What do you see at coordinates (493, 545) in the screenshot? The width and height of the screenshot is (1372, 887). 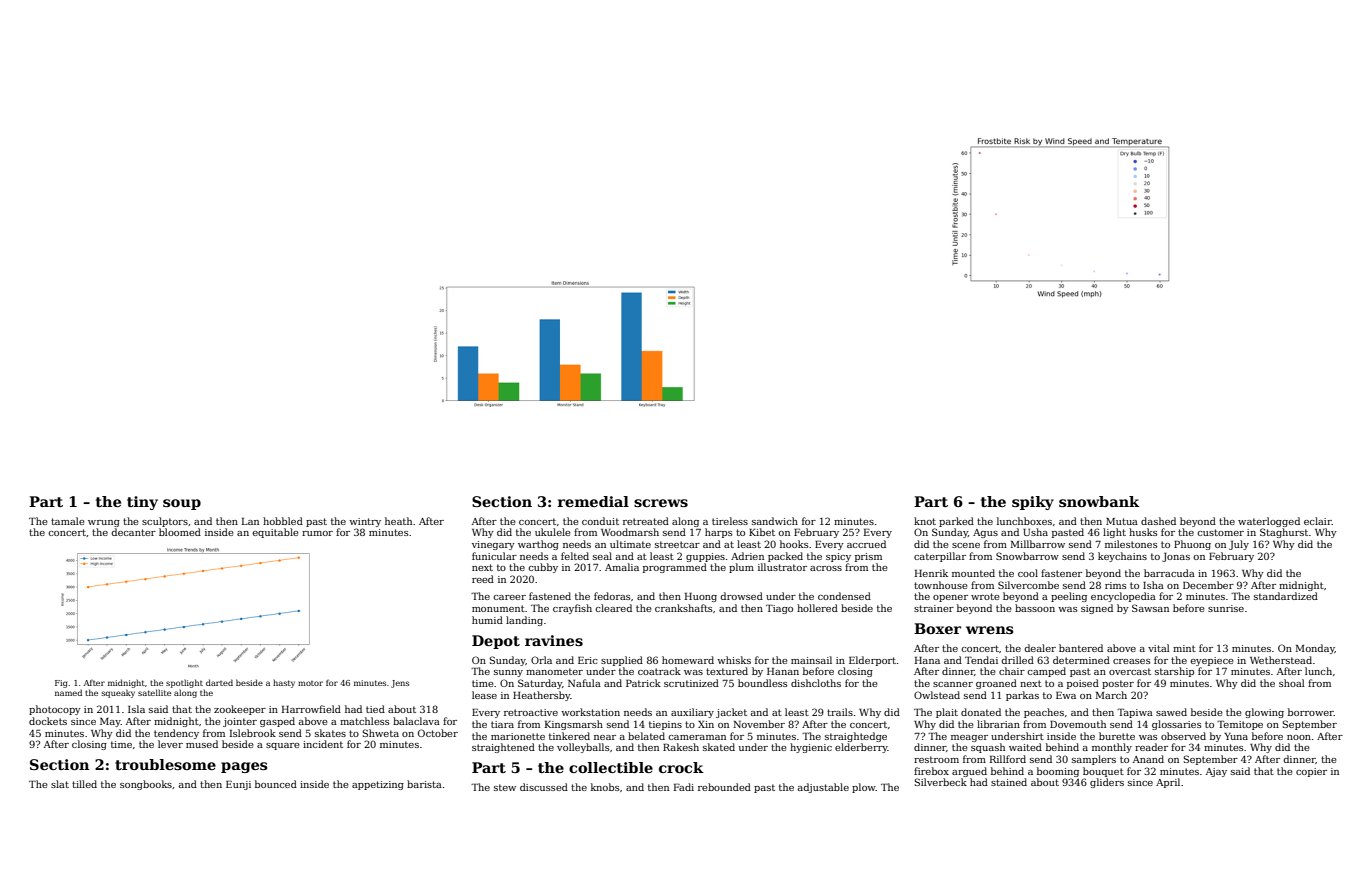 I see `vinegary` at bounding box center [493, 545].
